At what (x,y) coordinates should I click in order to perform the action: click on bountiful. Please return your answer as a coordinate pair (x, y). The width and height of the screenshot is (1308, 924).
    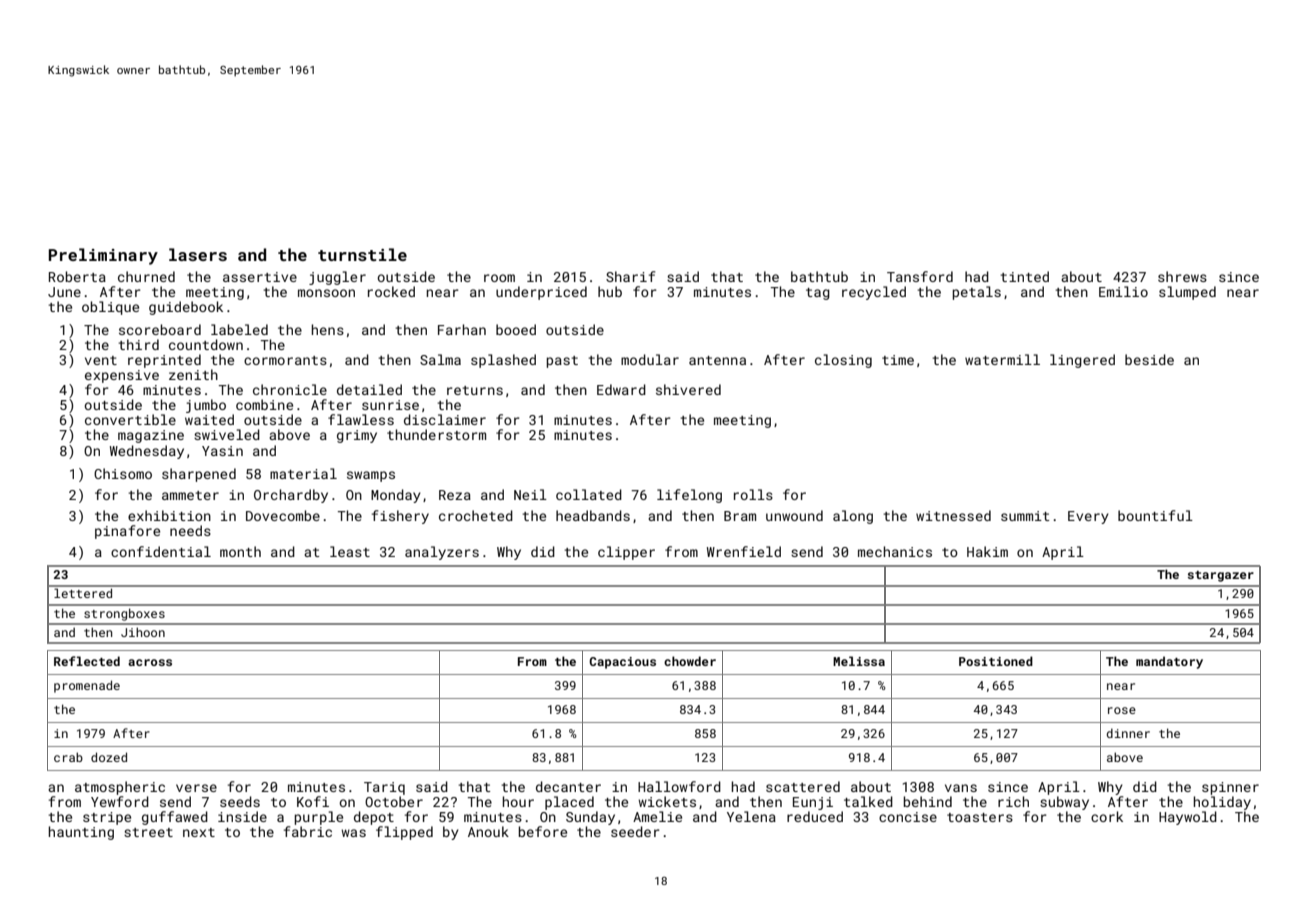
    Looking at the image, I should click on (1155, 515).
